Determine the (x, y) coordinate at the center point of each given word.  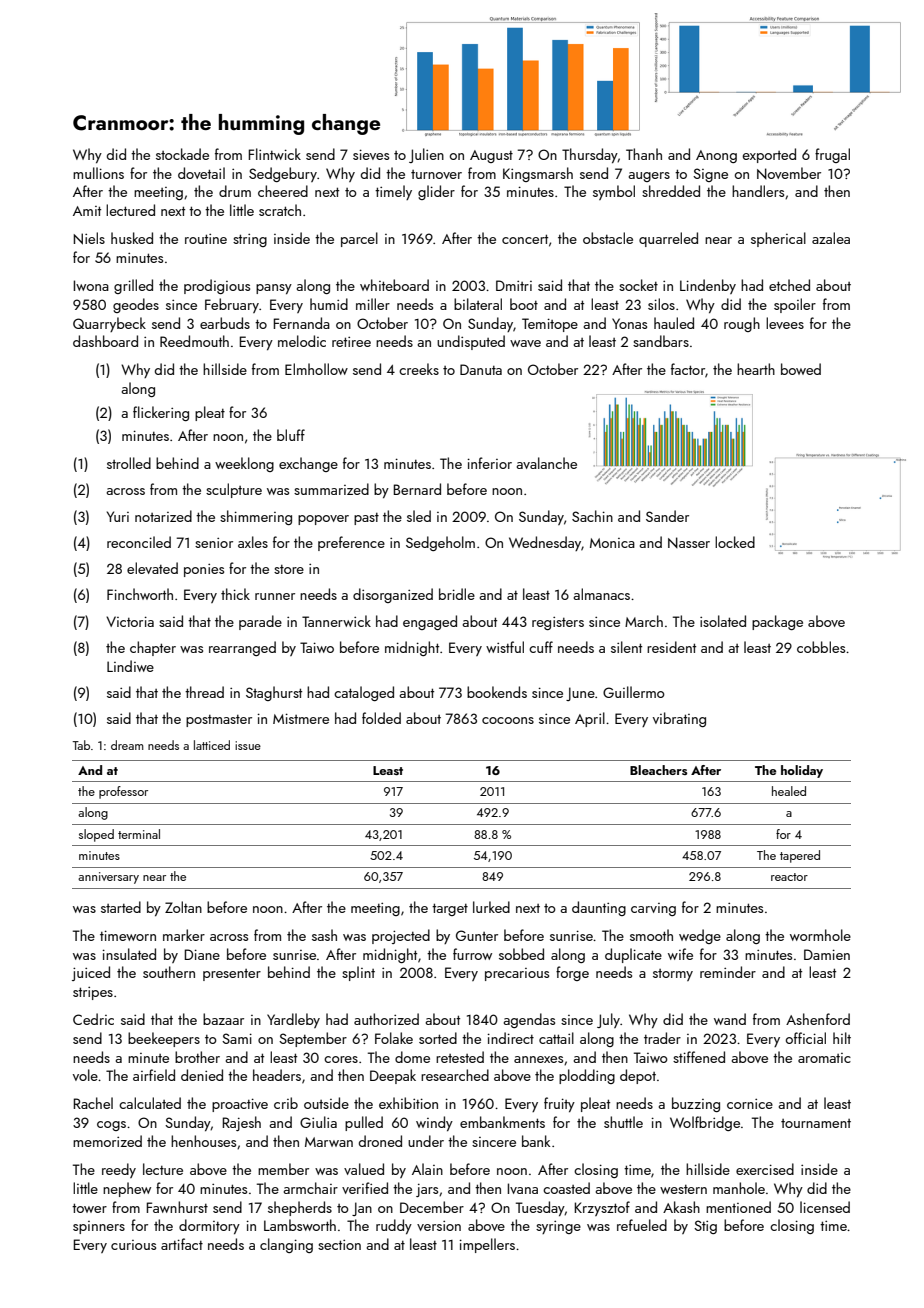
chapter (153, 648)
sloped (96, 835)
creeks (419, 369)
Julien (426, 155)
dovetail (201, 173)
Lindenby (708, 286)
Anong (716, 156)
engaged (430, 622)
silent (626, 647)
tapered (800, 856)
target (450, 909)
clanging (286, 1245)
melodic (302, 341)
